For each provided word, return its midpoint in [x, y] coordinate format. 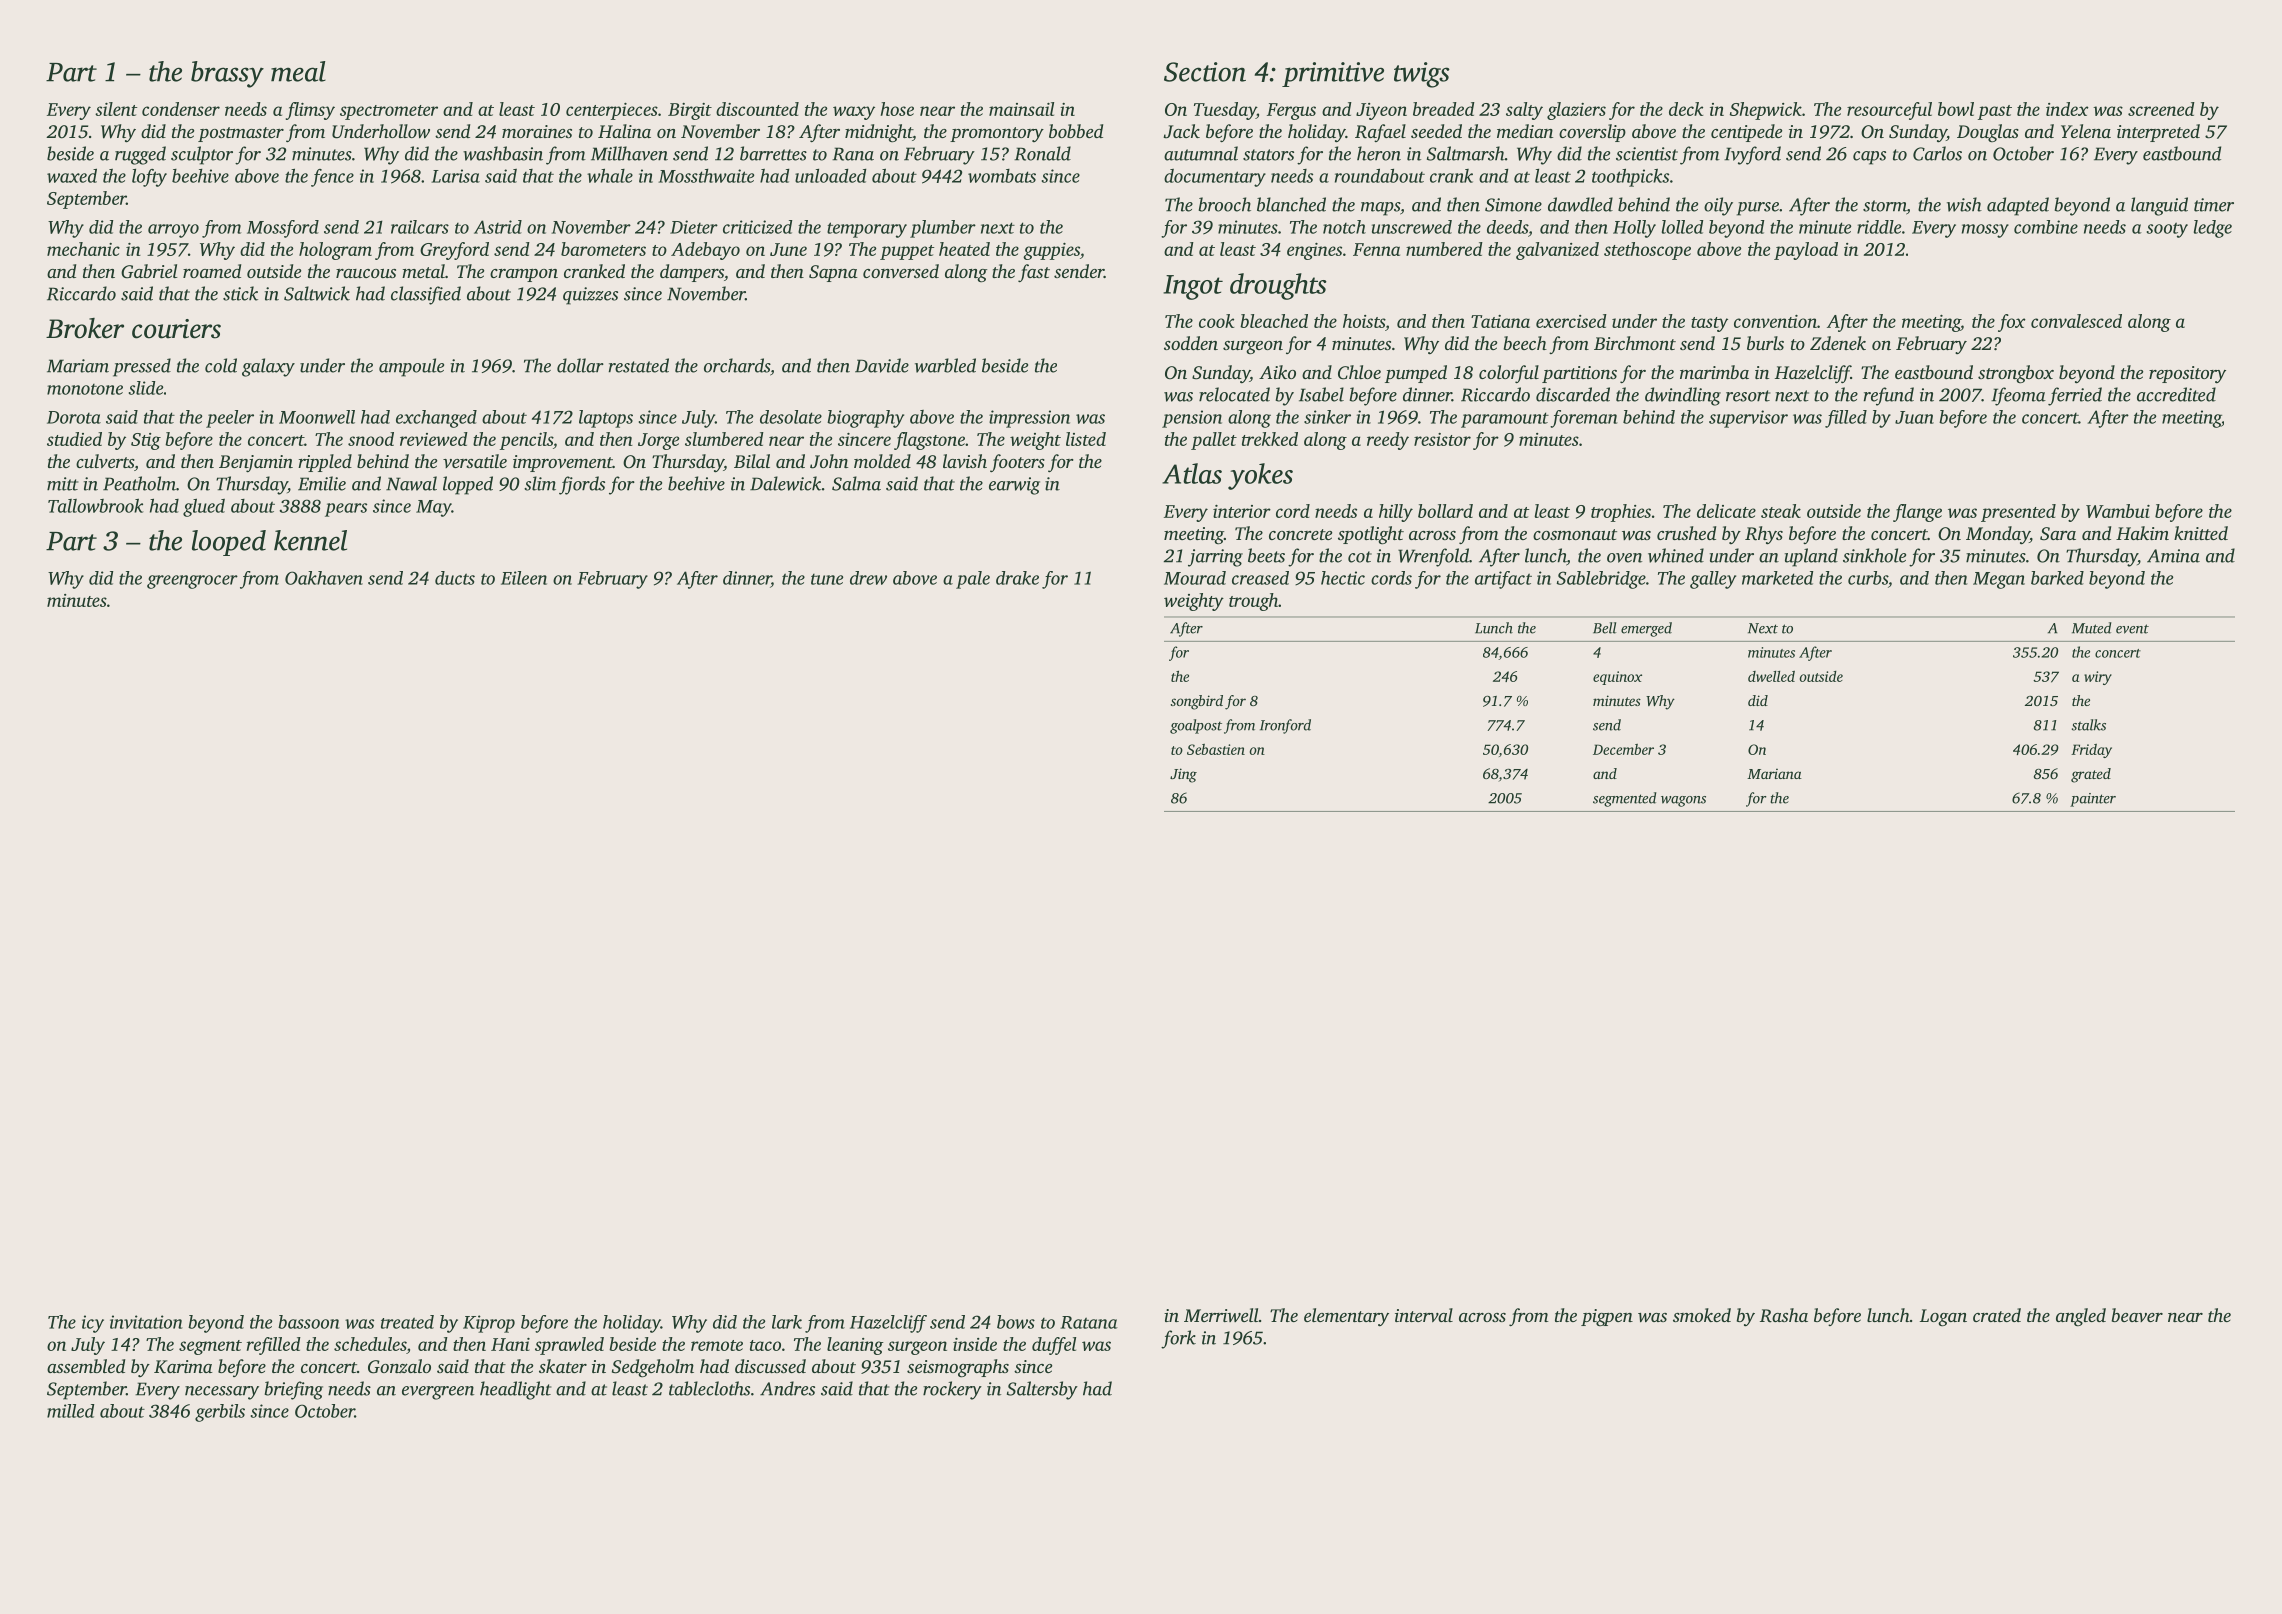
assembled [86, 1366]
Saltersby [1042, 1390]
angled [2081, 1317]
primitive [1333, 74]
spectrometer [389, 112]
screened [2161, 109]
